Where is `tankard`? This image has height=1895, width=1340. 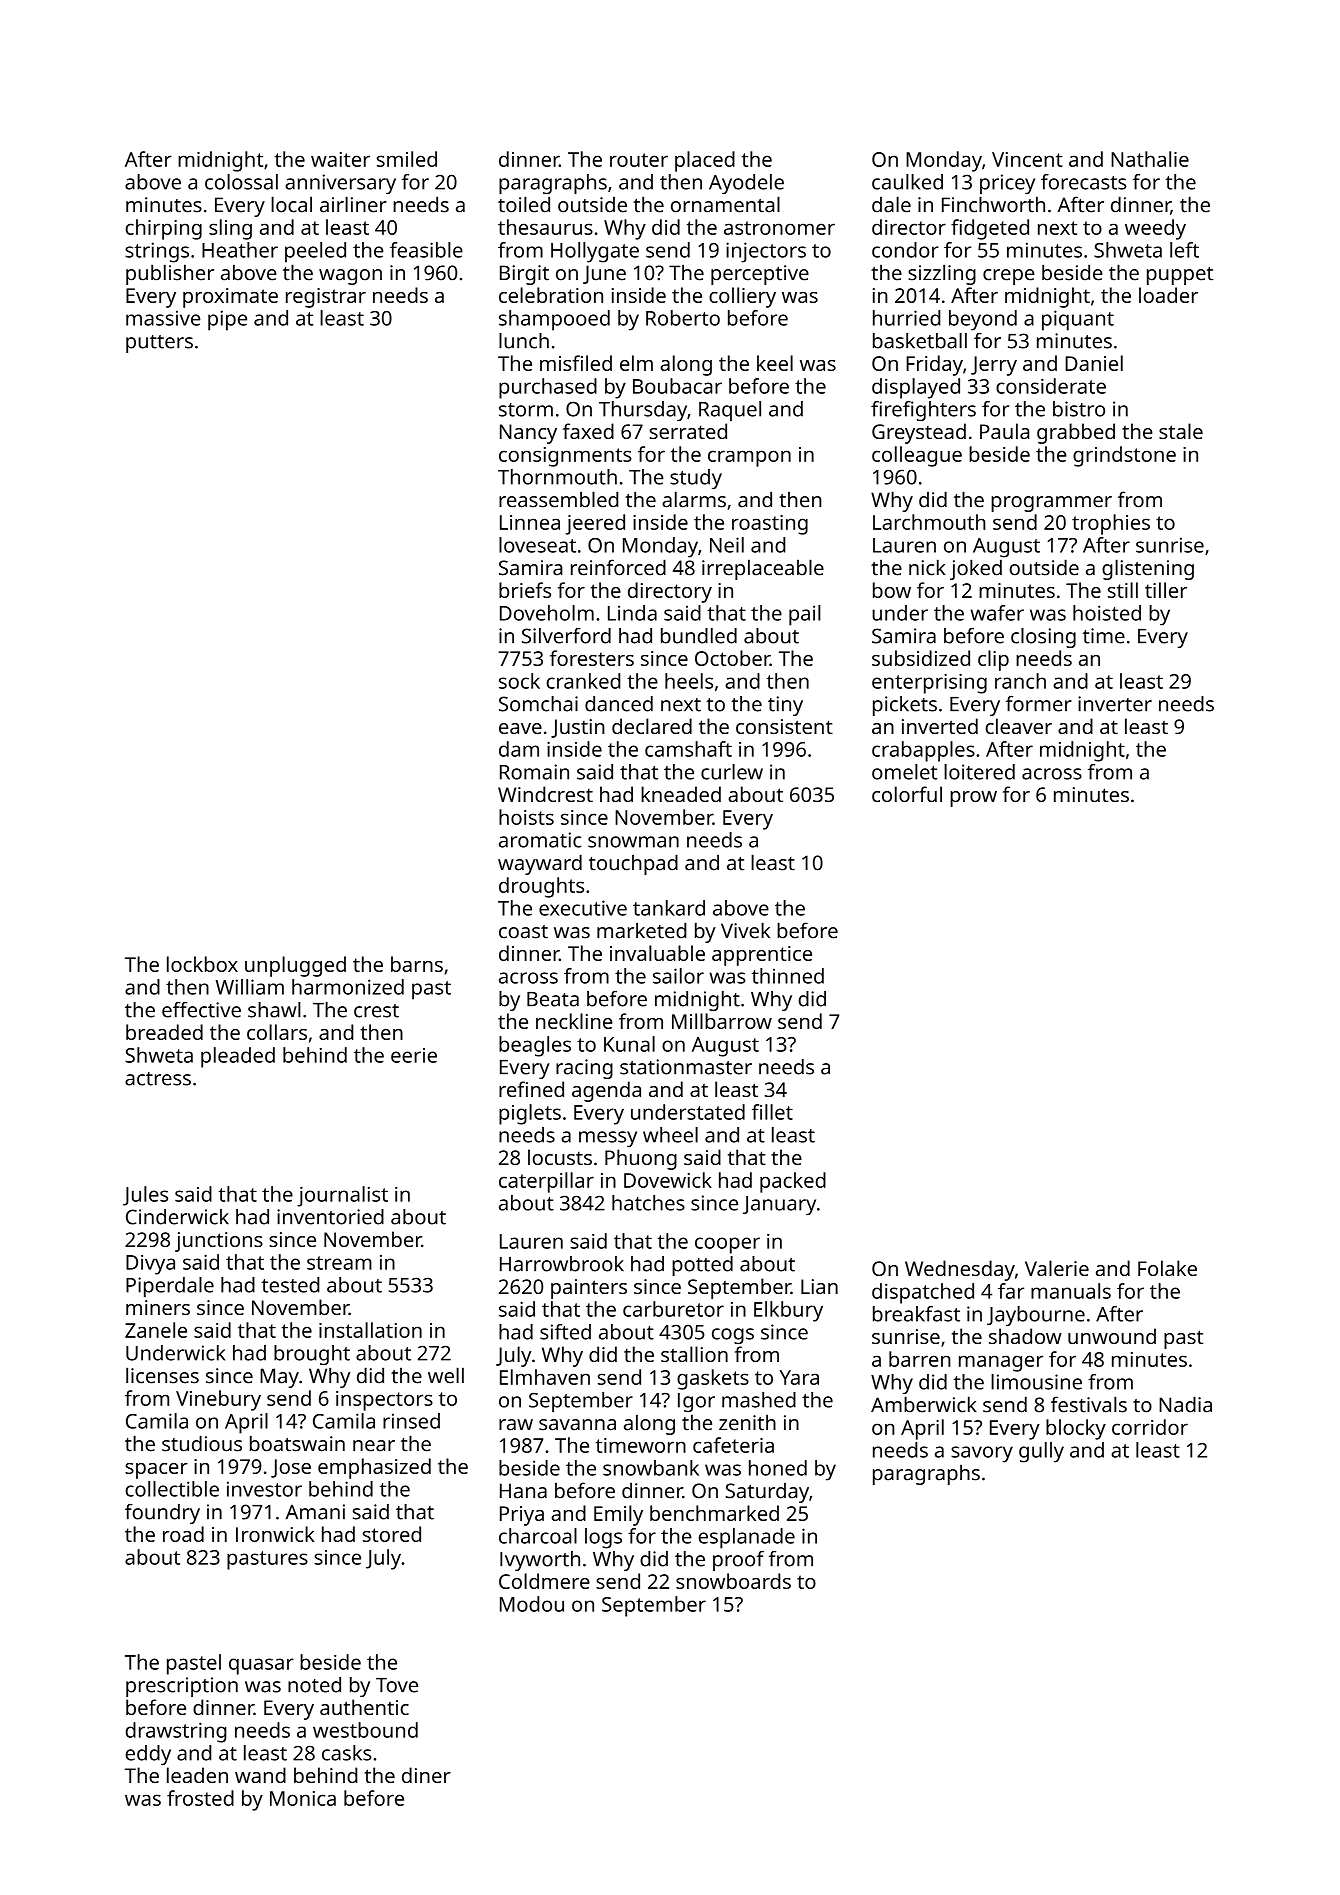 tankard is located at coordinates (669, 908).
